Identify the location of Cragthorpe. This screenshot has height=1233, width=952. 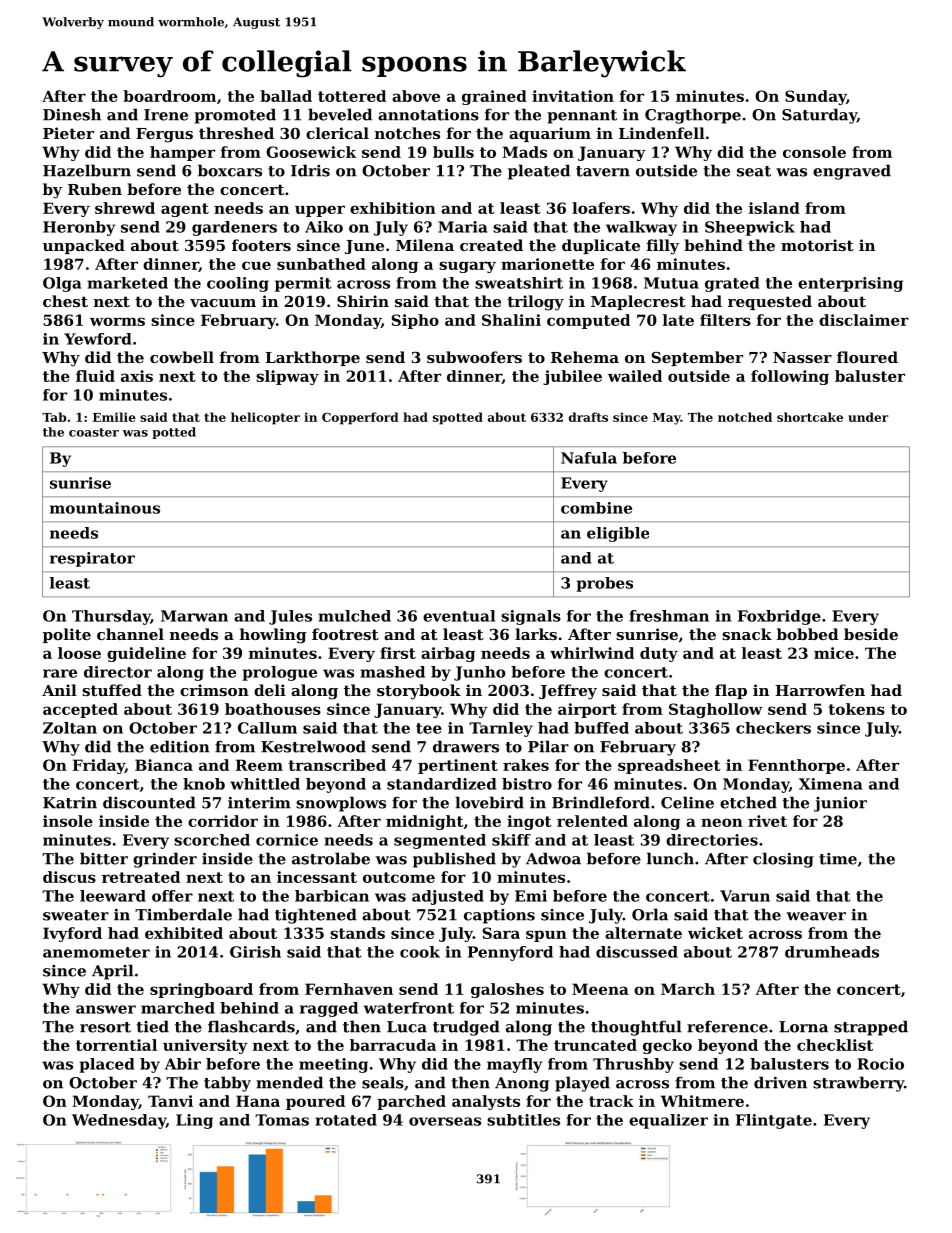
(693, 116).
